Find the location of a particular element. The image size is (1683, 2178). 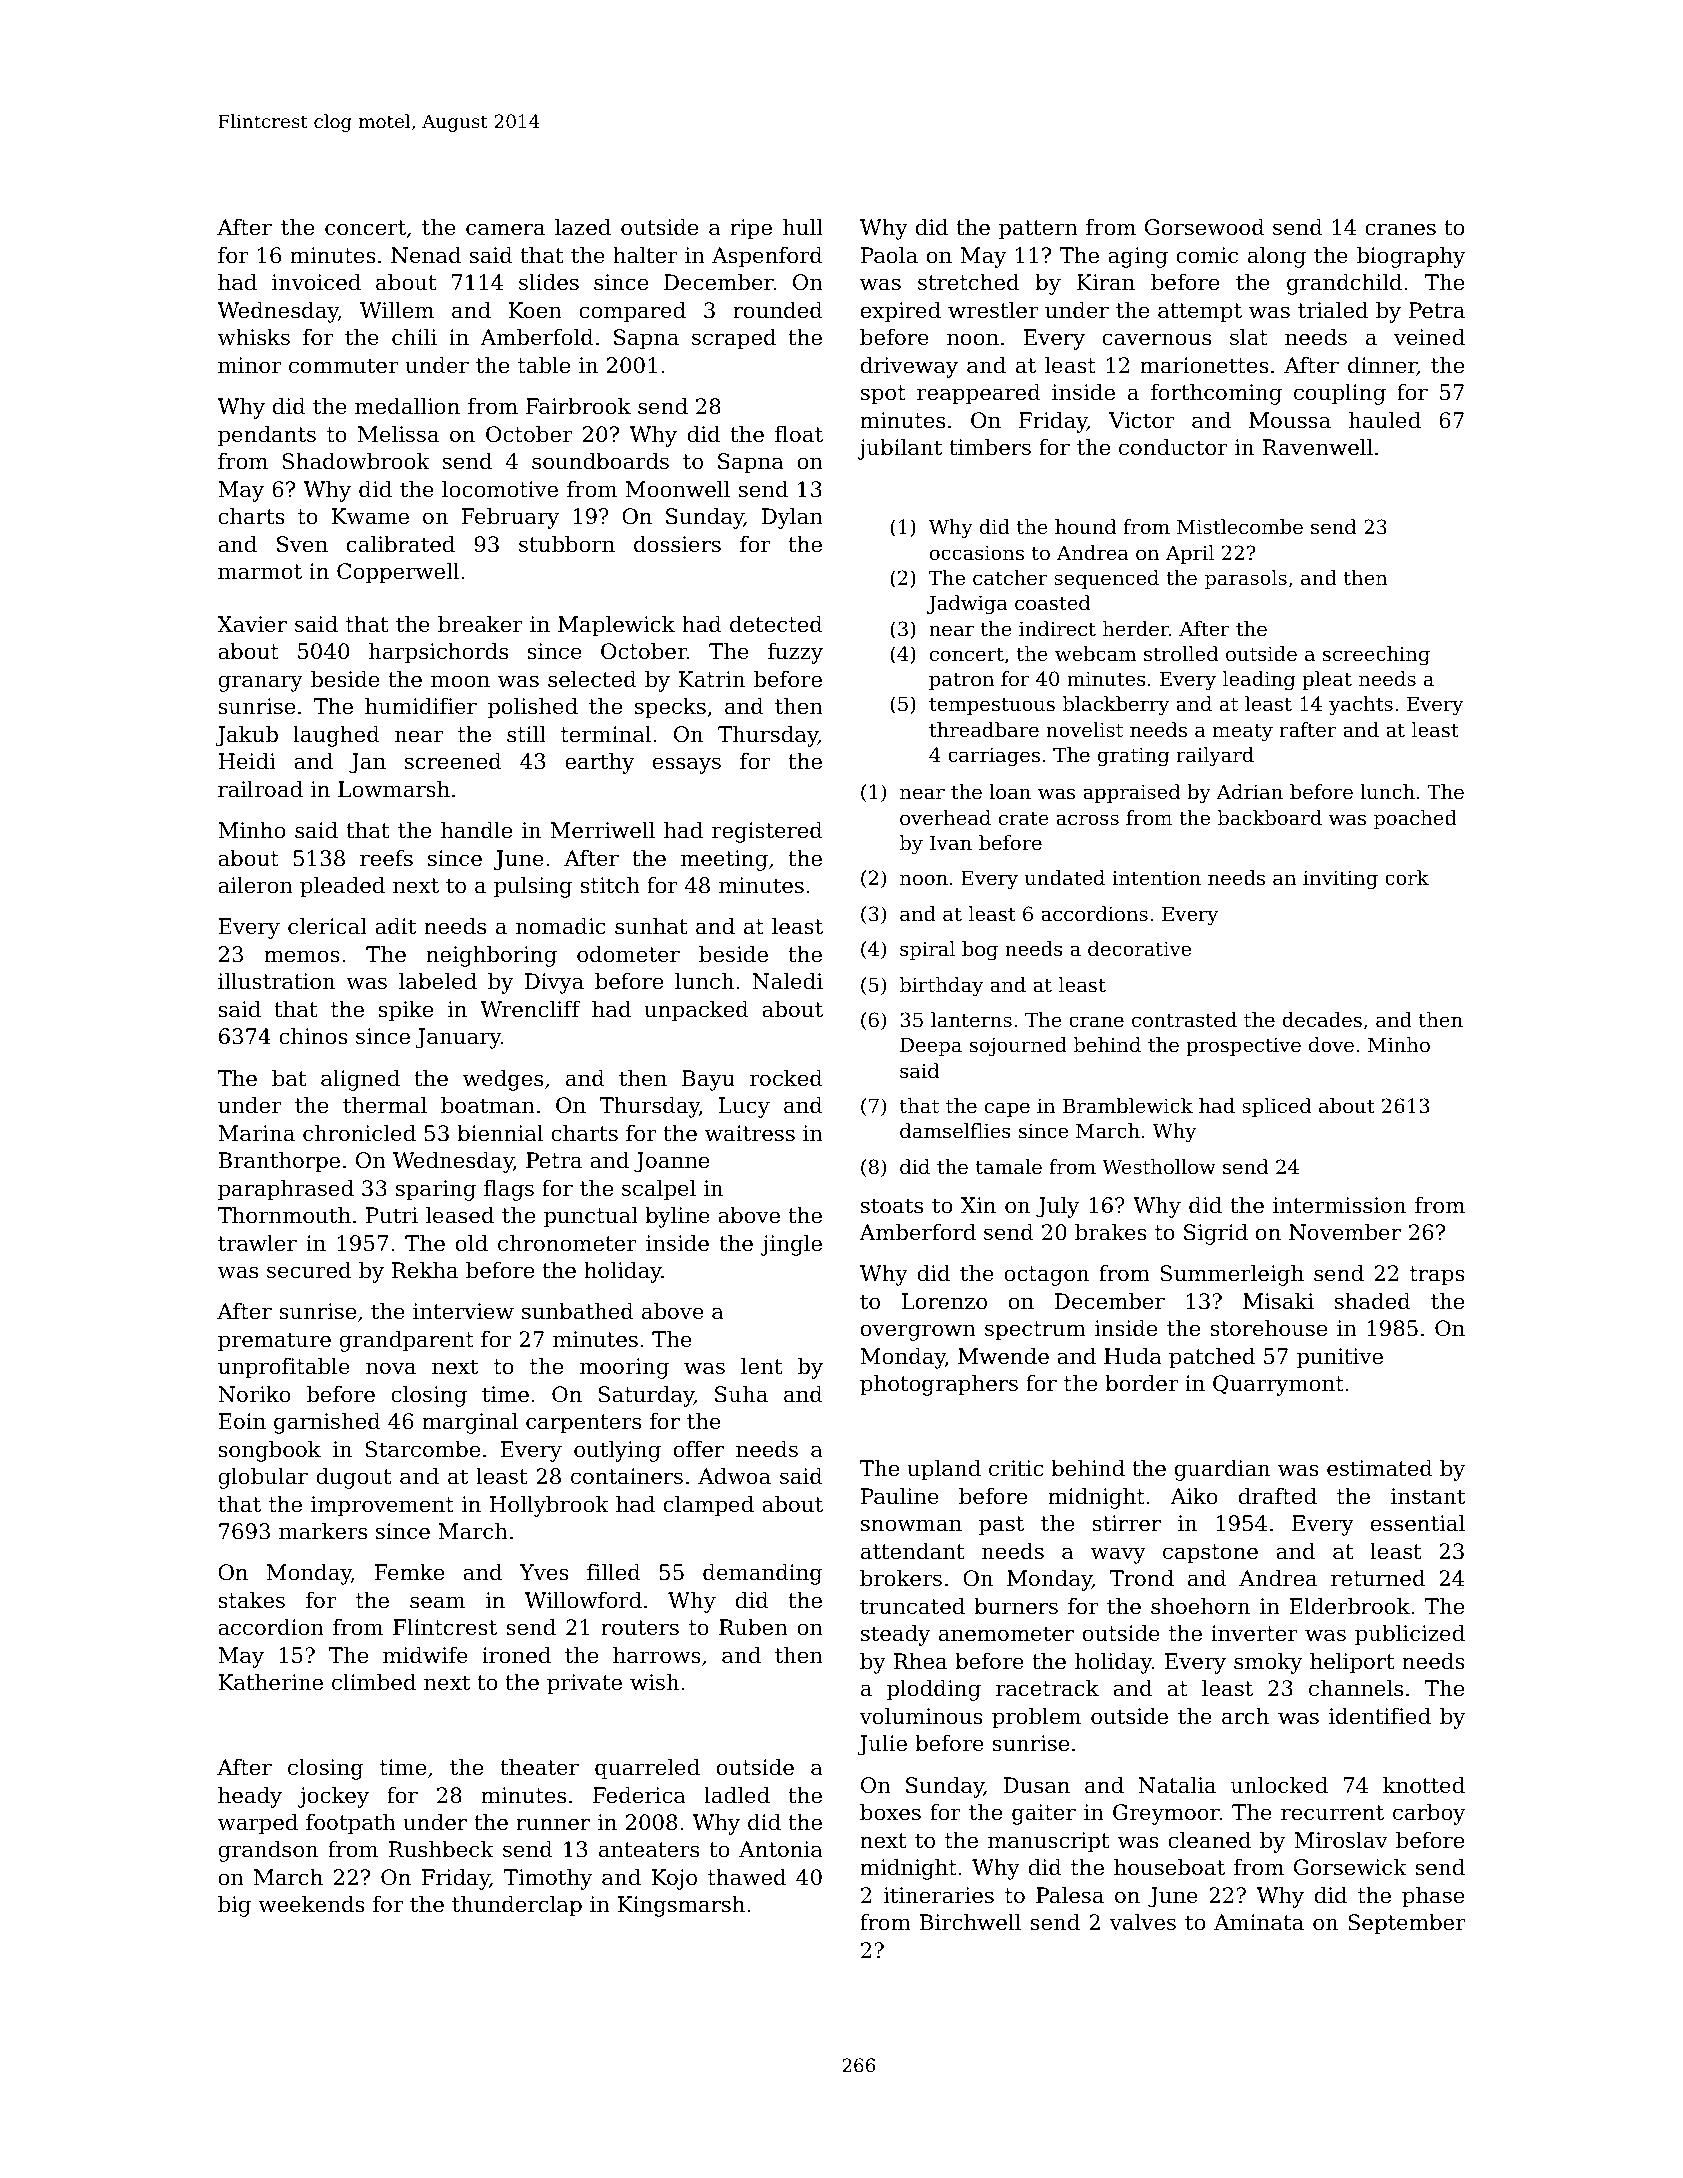

Nenad is located at coordinates (426, 255).
